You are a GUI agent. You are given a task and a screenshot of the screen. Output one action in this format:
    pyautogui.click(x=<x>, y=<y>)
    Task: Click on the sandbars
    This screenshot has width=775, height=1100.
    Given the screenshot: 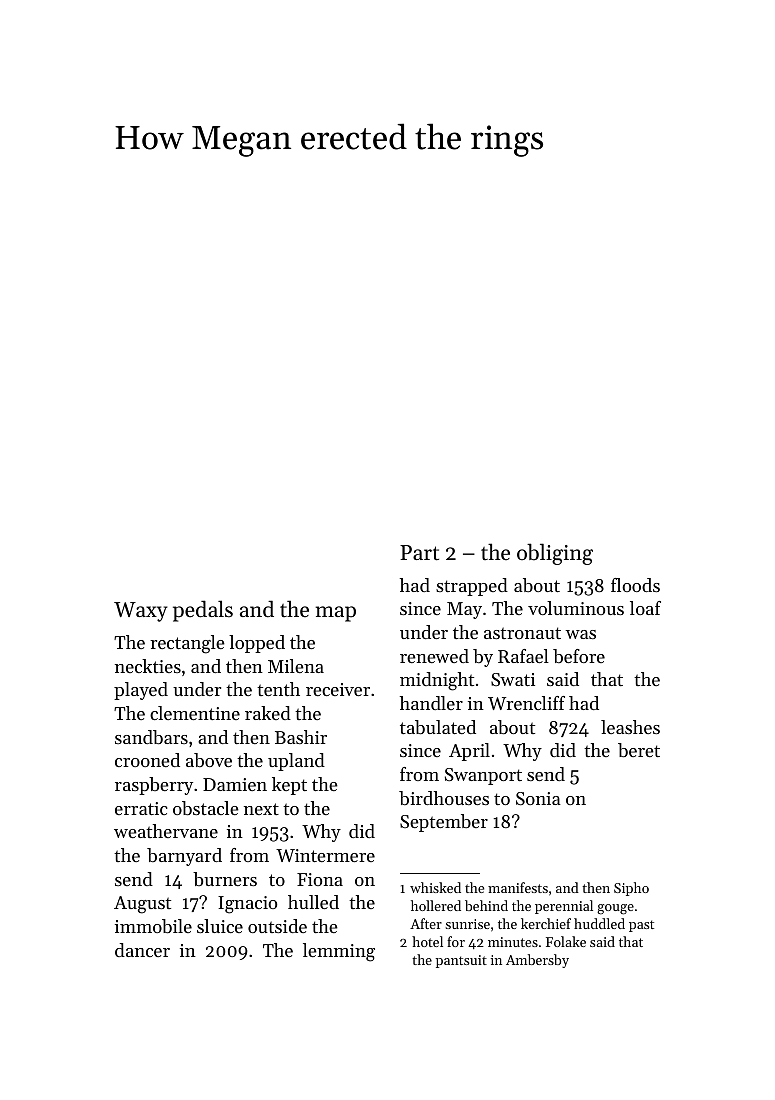 What is the action you would take?
    pyautogui.click(x=151, y=737)
